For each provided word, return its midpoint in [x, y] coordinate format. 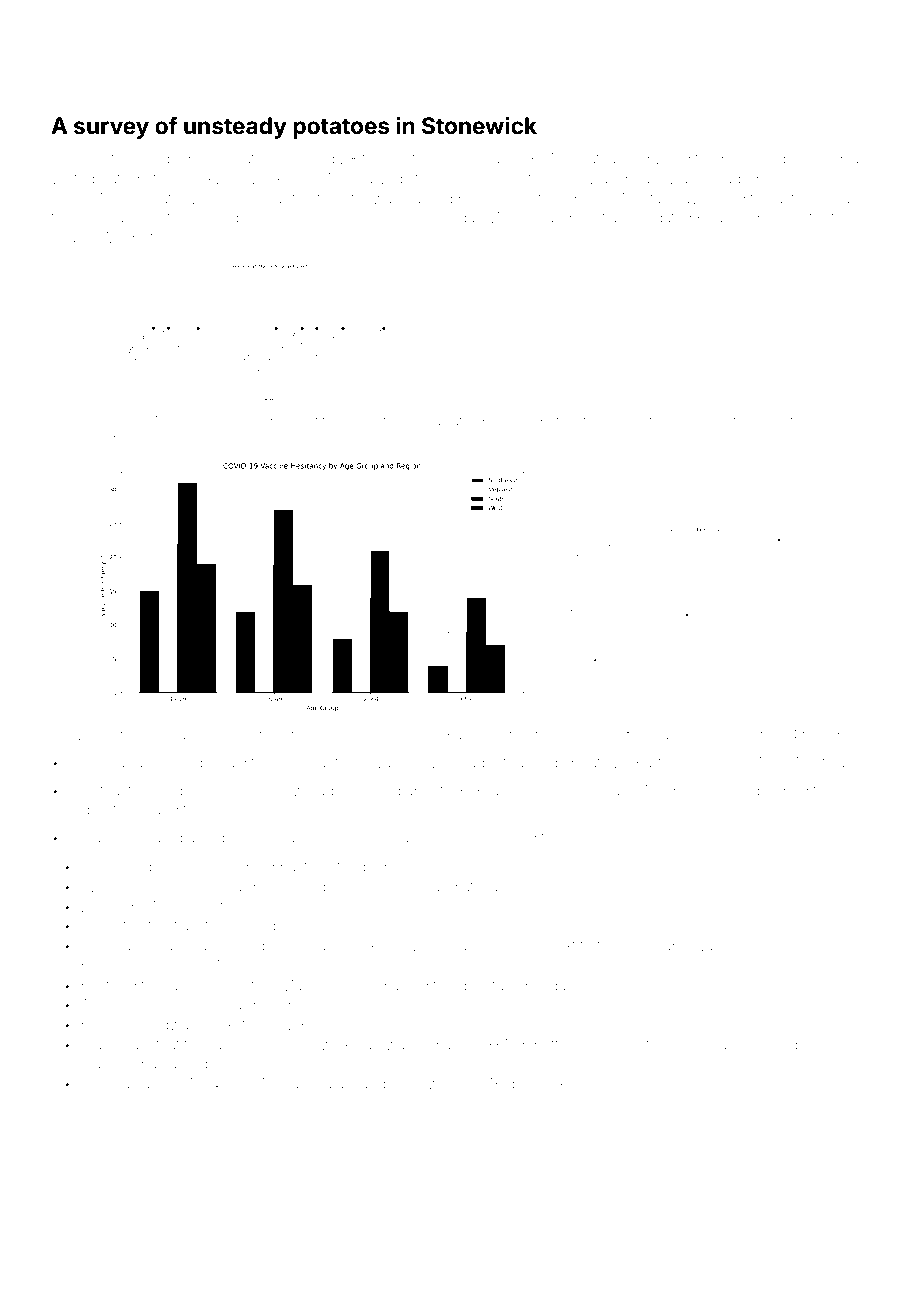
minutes [337, 1024]
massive [109, 1063]
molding [163, 160]
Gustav [172, 735]
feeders [824, 734]
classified [369, 790]
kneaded [729, 178]
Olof [443, 158]
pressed [771, 1046]
